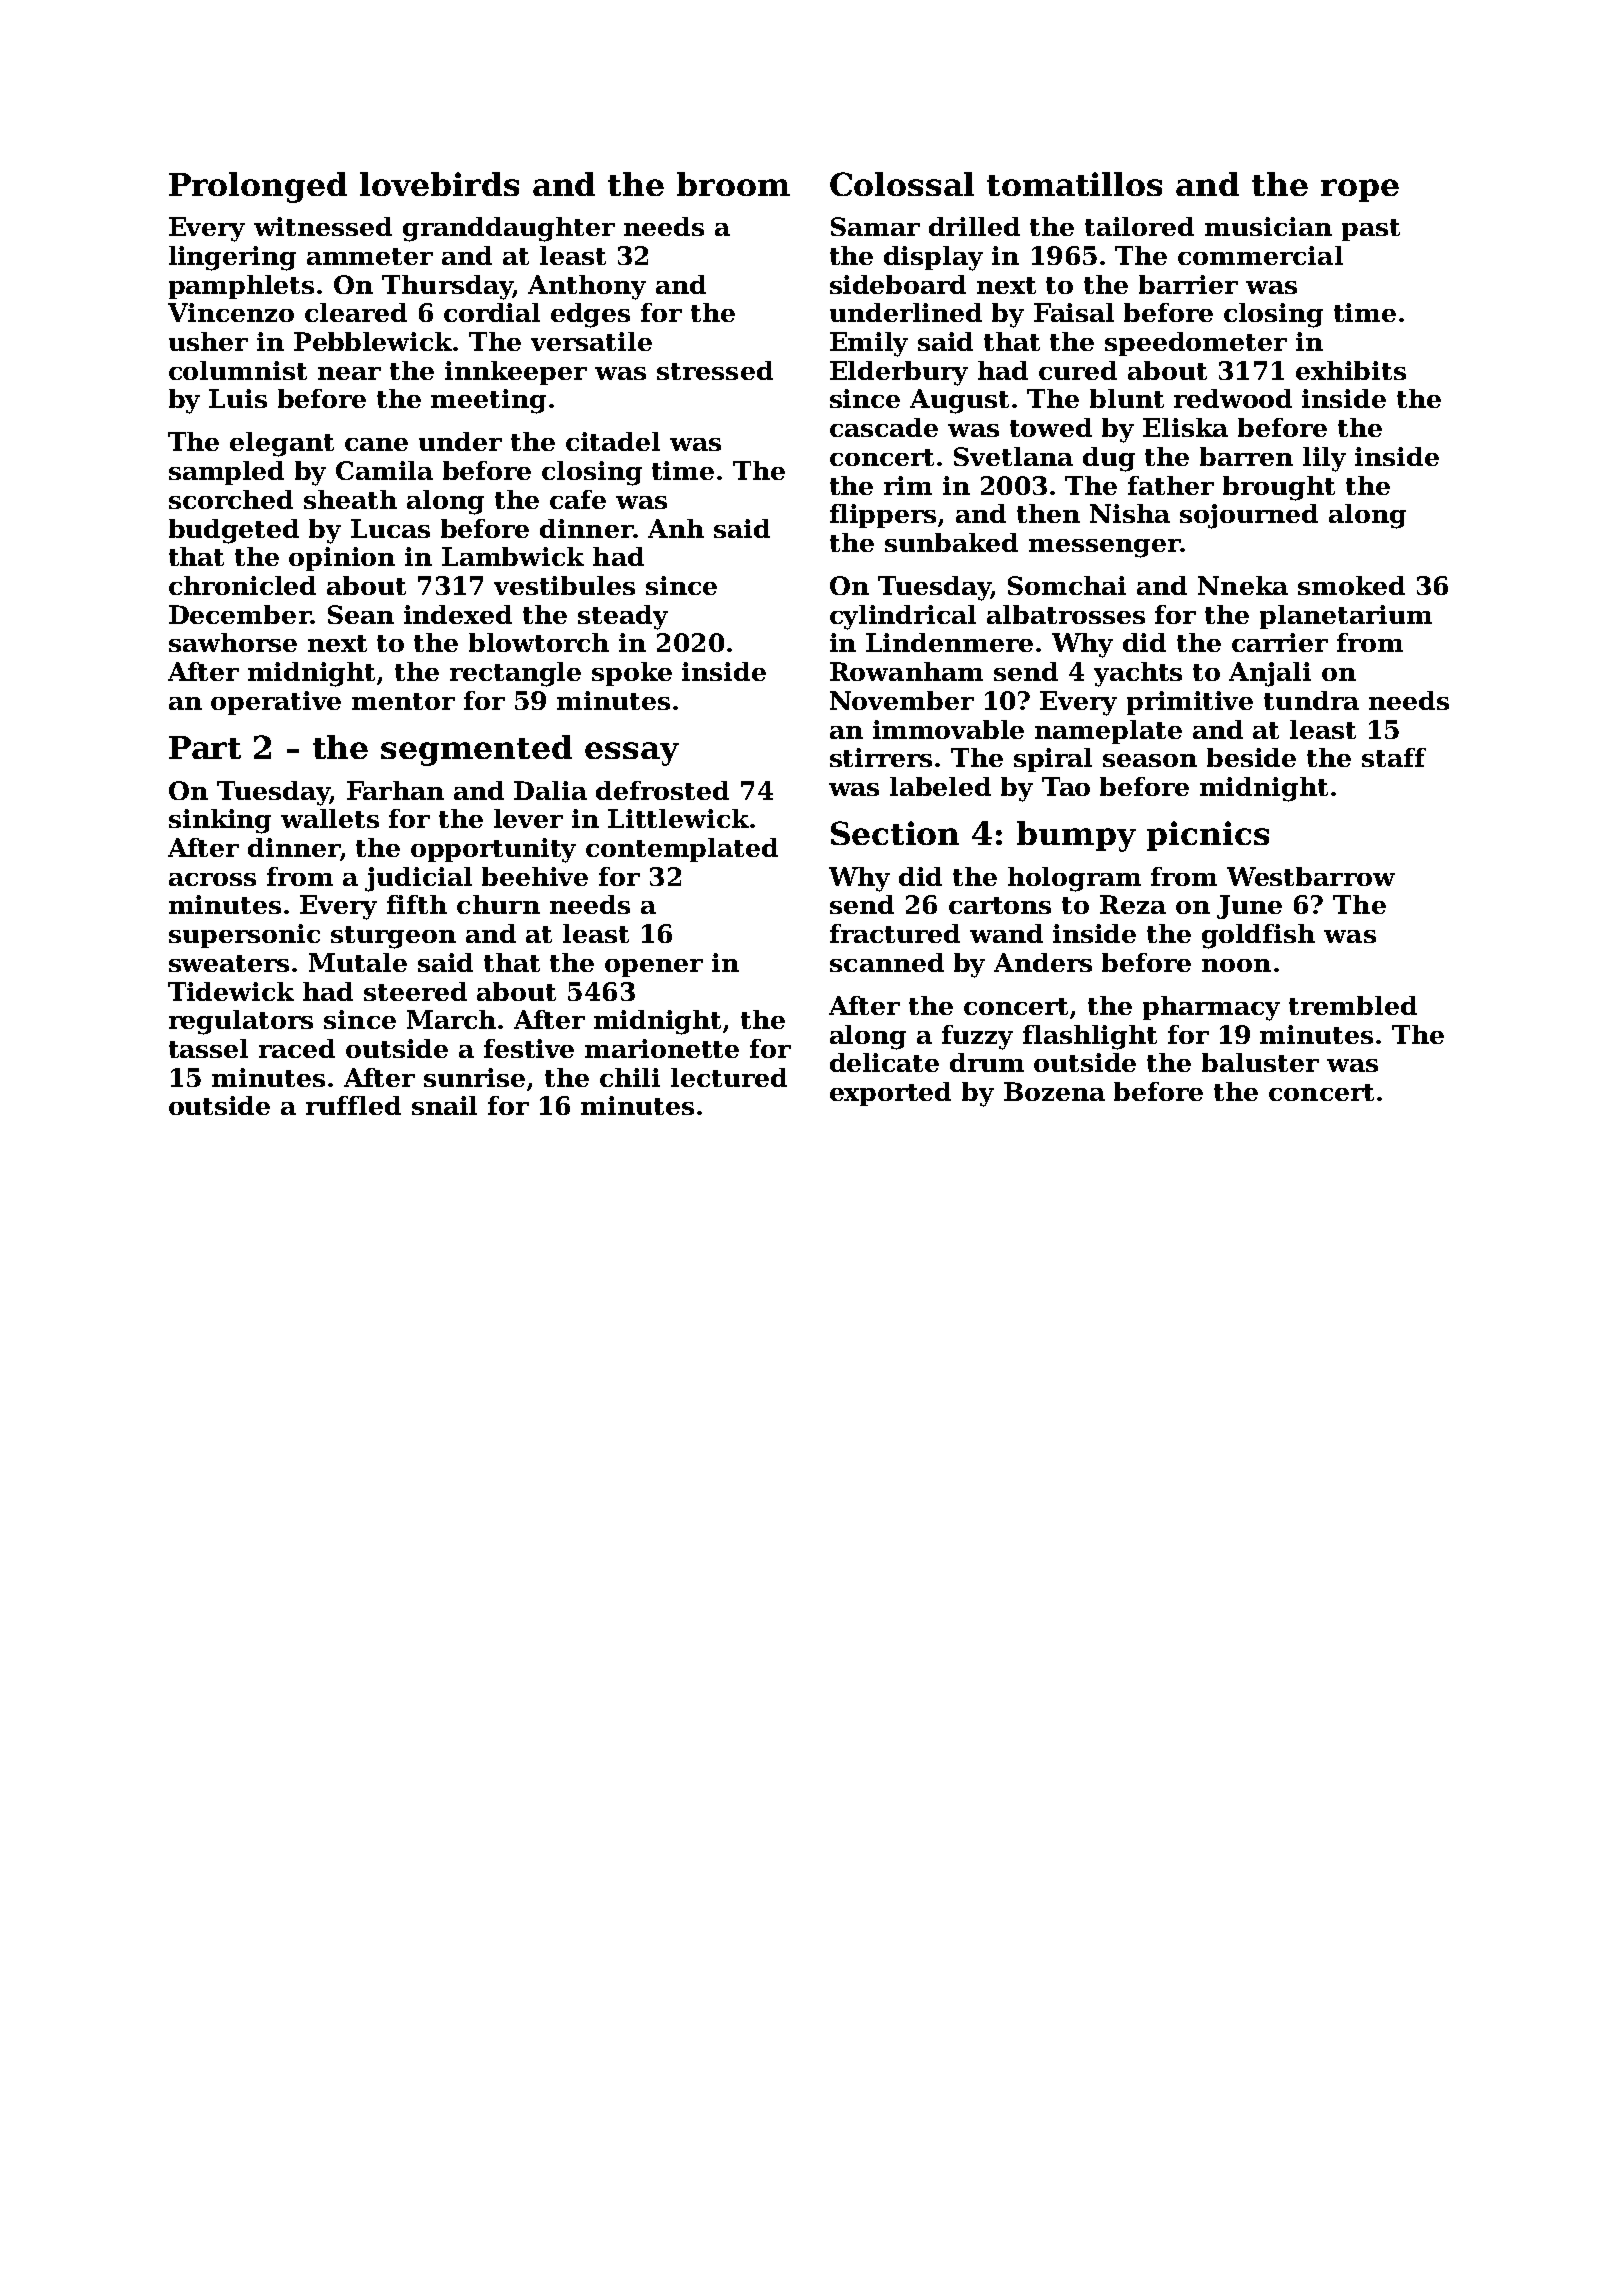 The image size is (1620, 2292). I want to click on Bozena, so click(1054, 1091).
